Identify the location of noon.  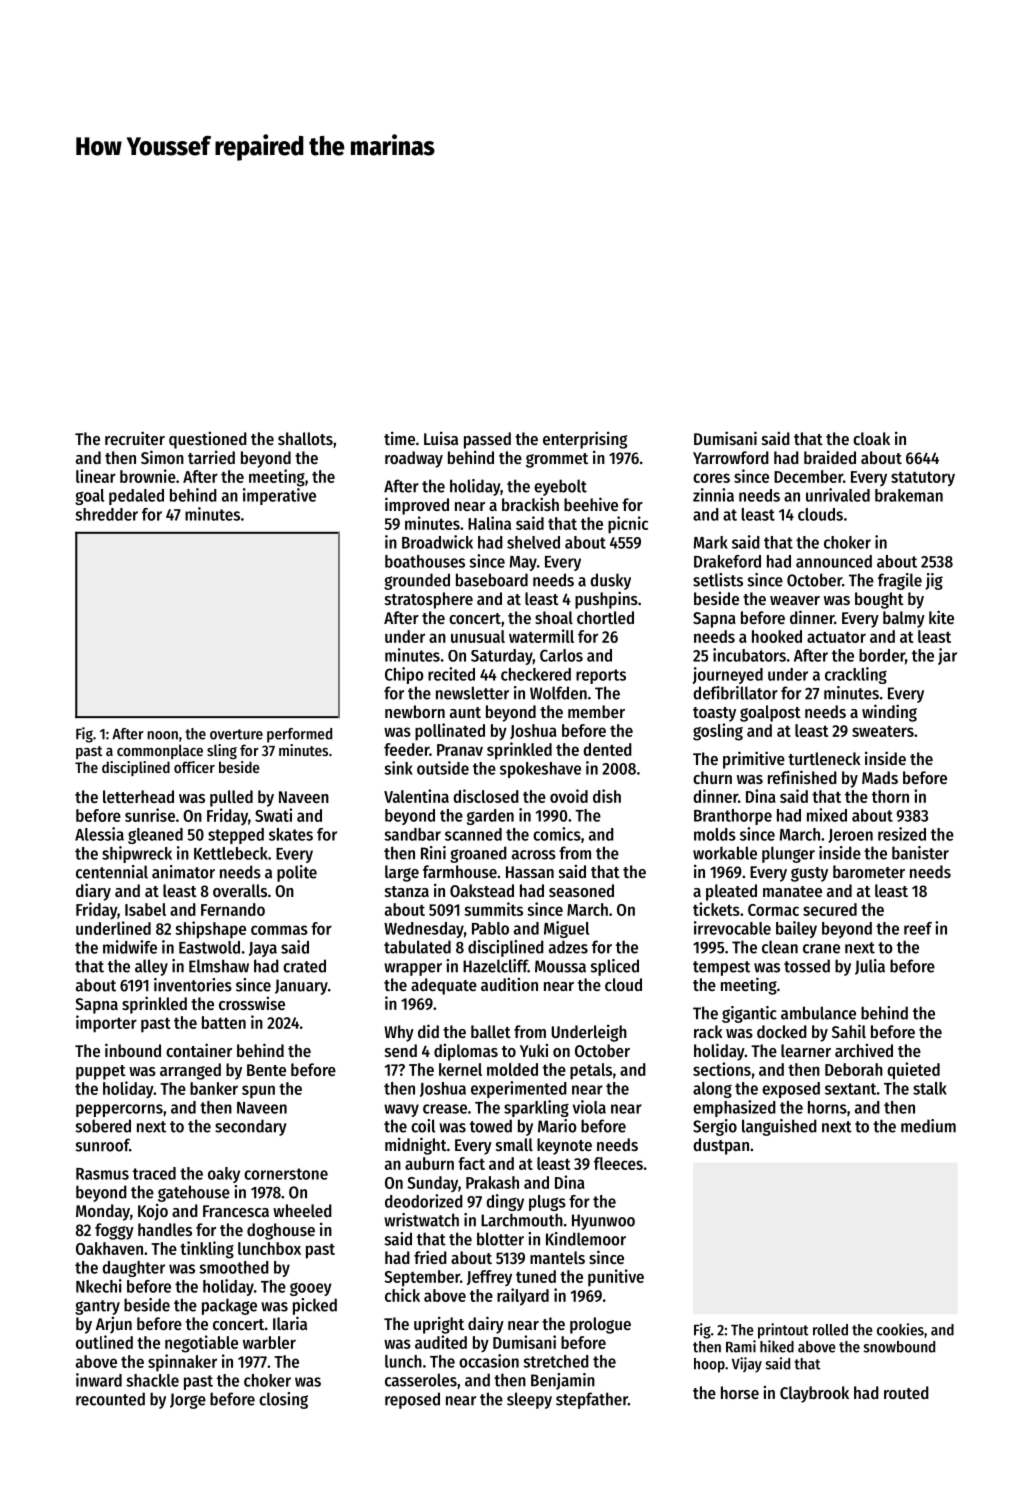
(162, 735).
